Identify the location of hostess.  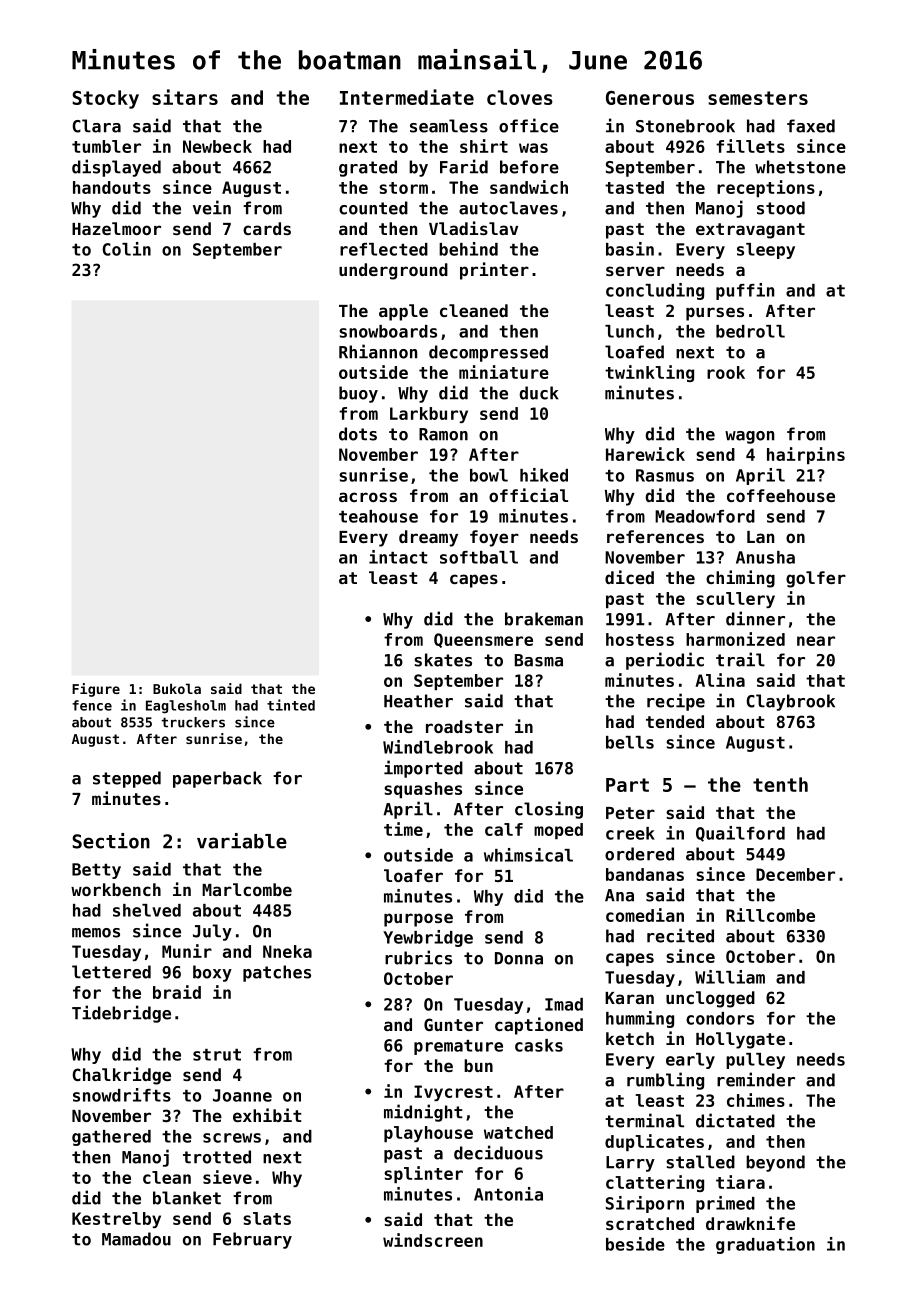
(640, 639).
